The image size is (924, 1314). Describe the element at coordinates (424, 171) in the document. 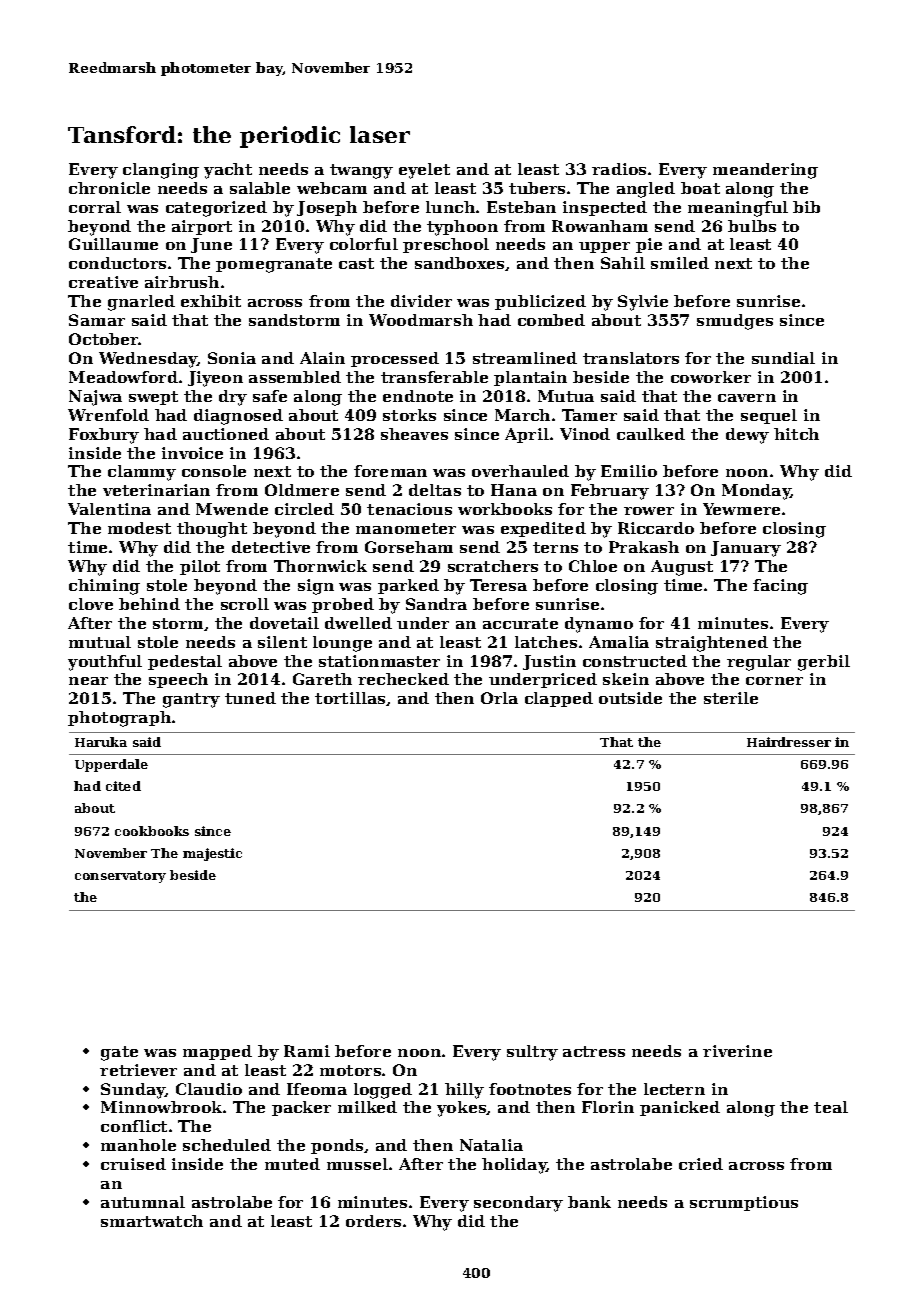

I see `eyelet` at that location.
